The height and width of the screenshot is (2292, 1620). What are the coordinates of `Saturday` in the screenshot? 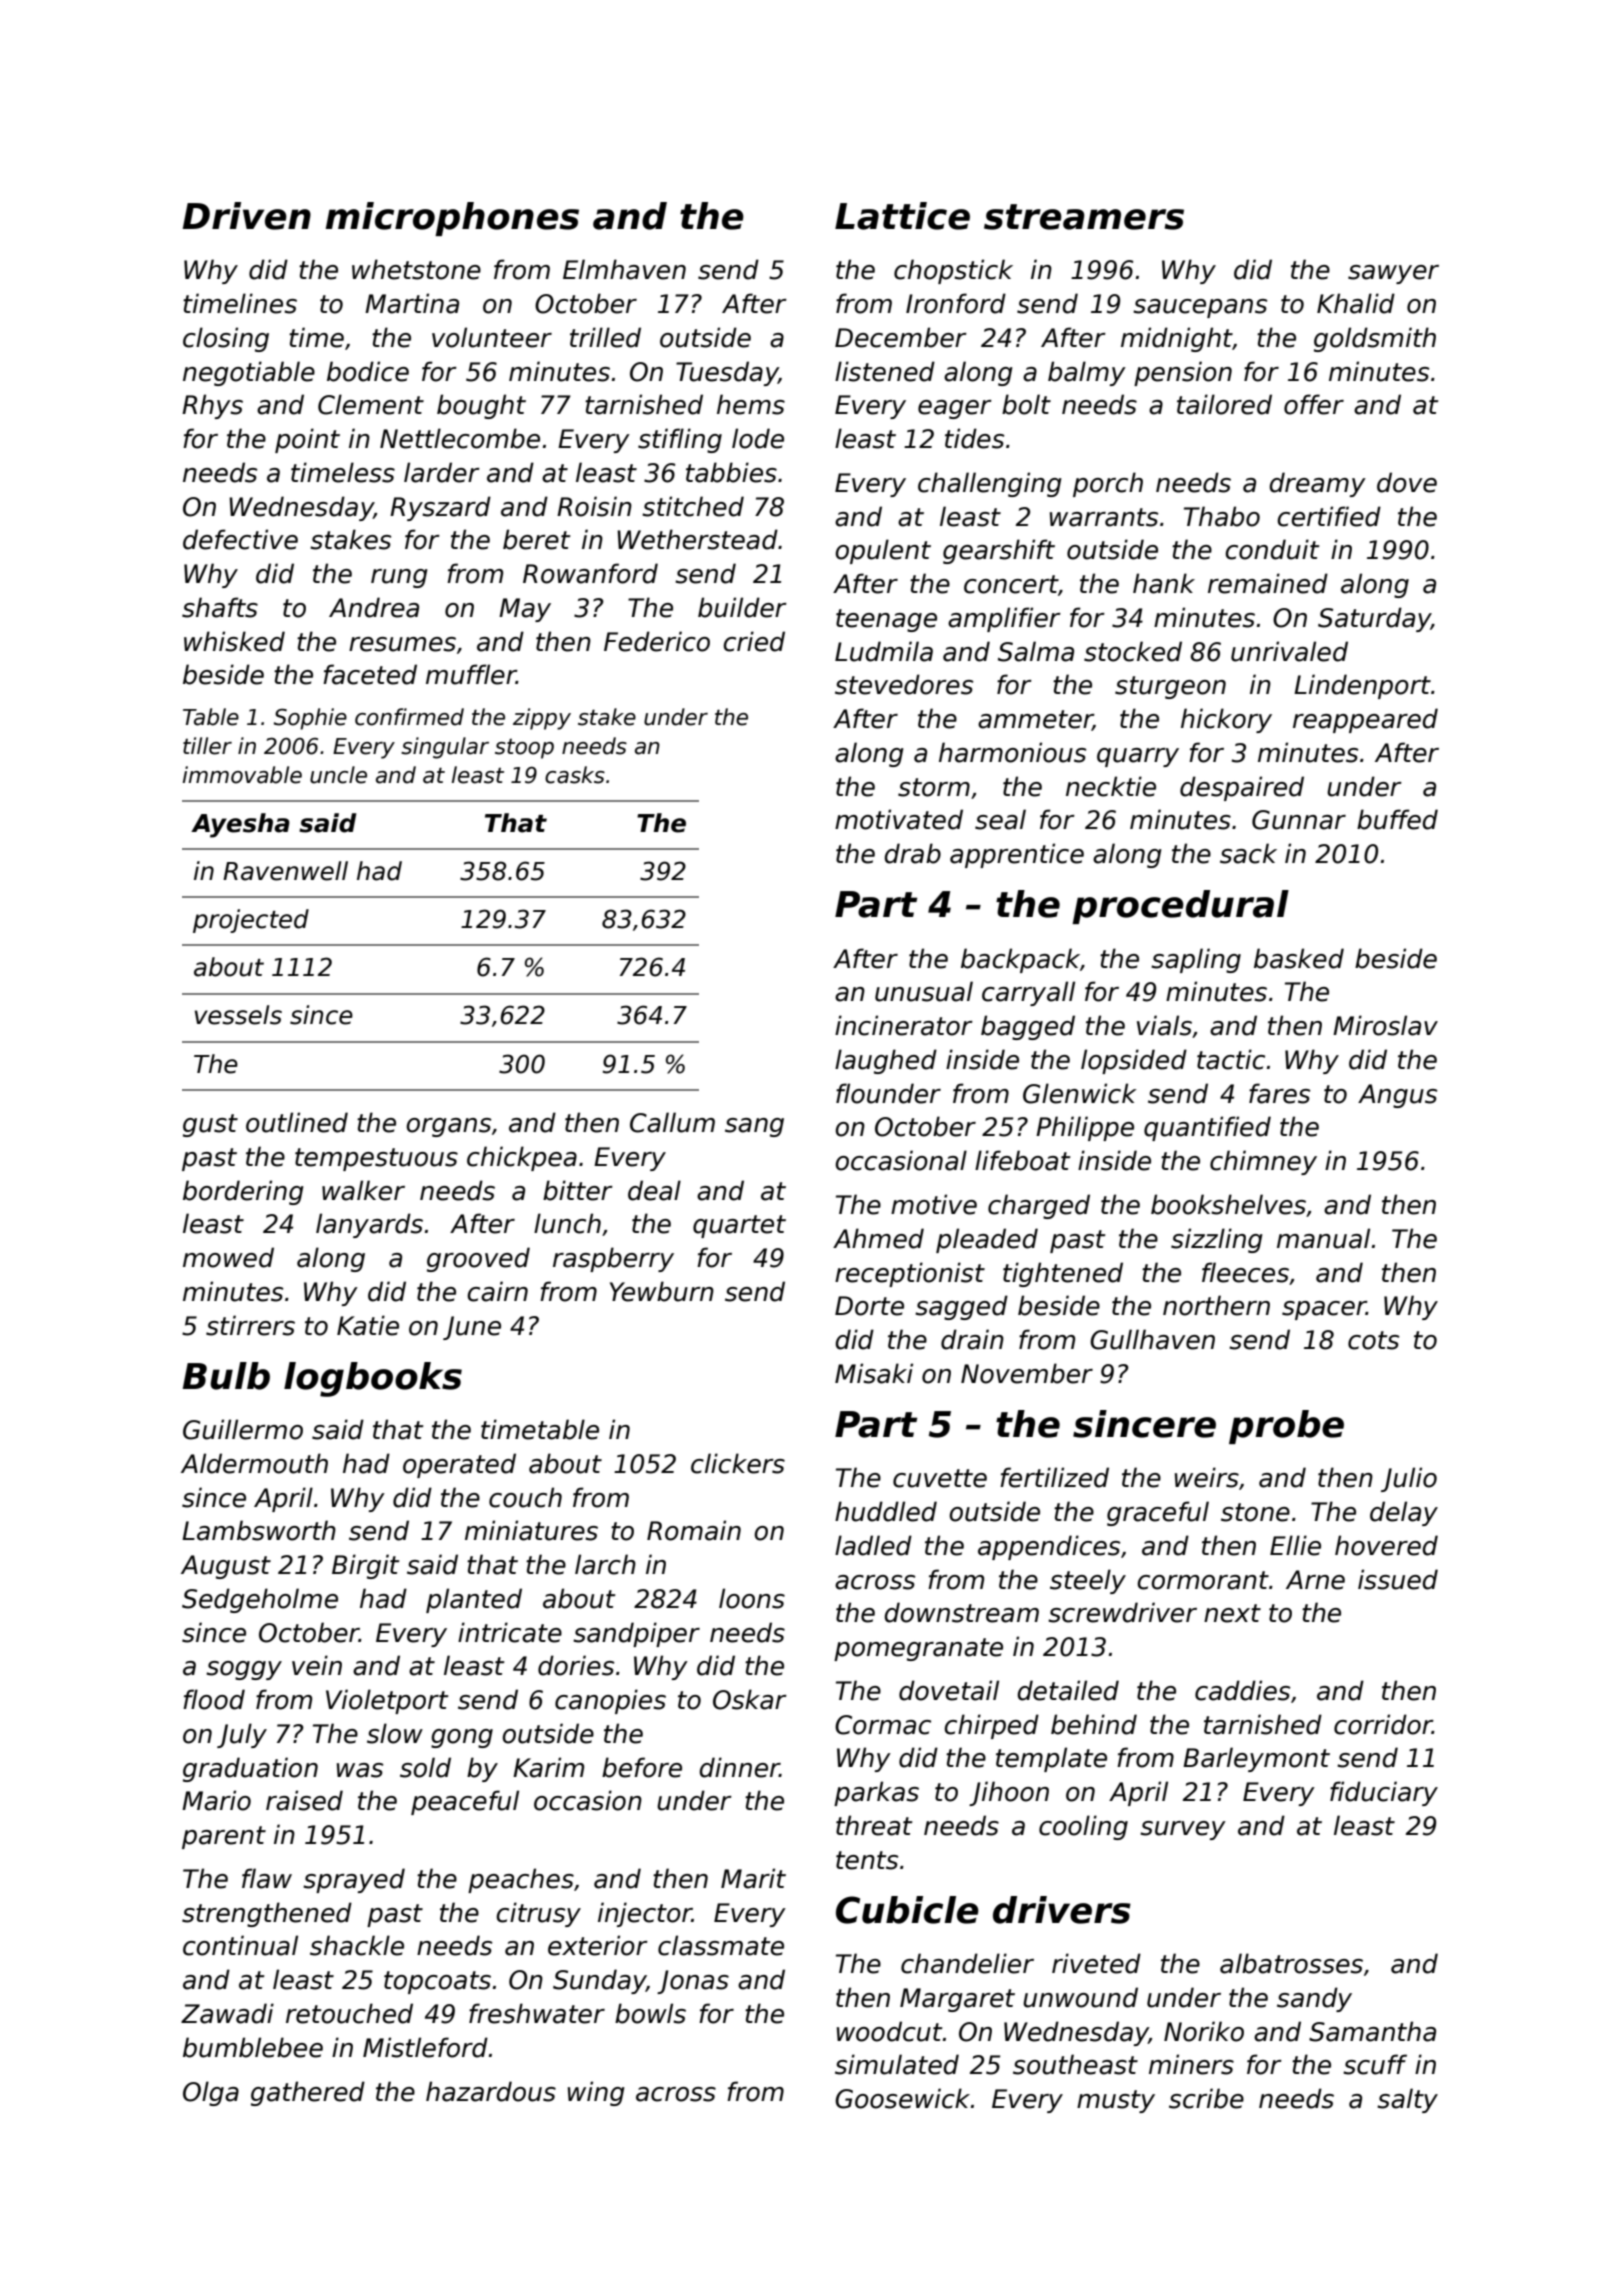 It's located at (1374, 619).
